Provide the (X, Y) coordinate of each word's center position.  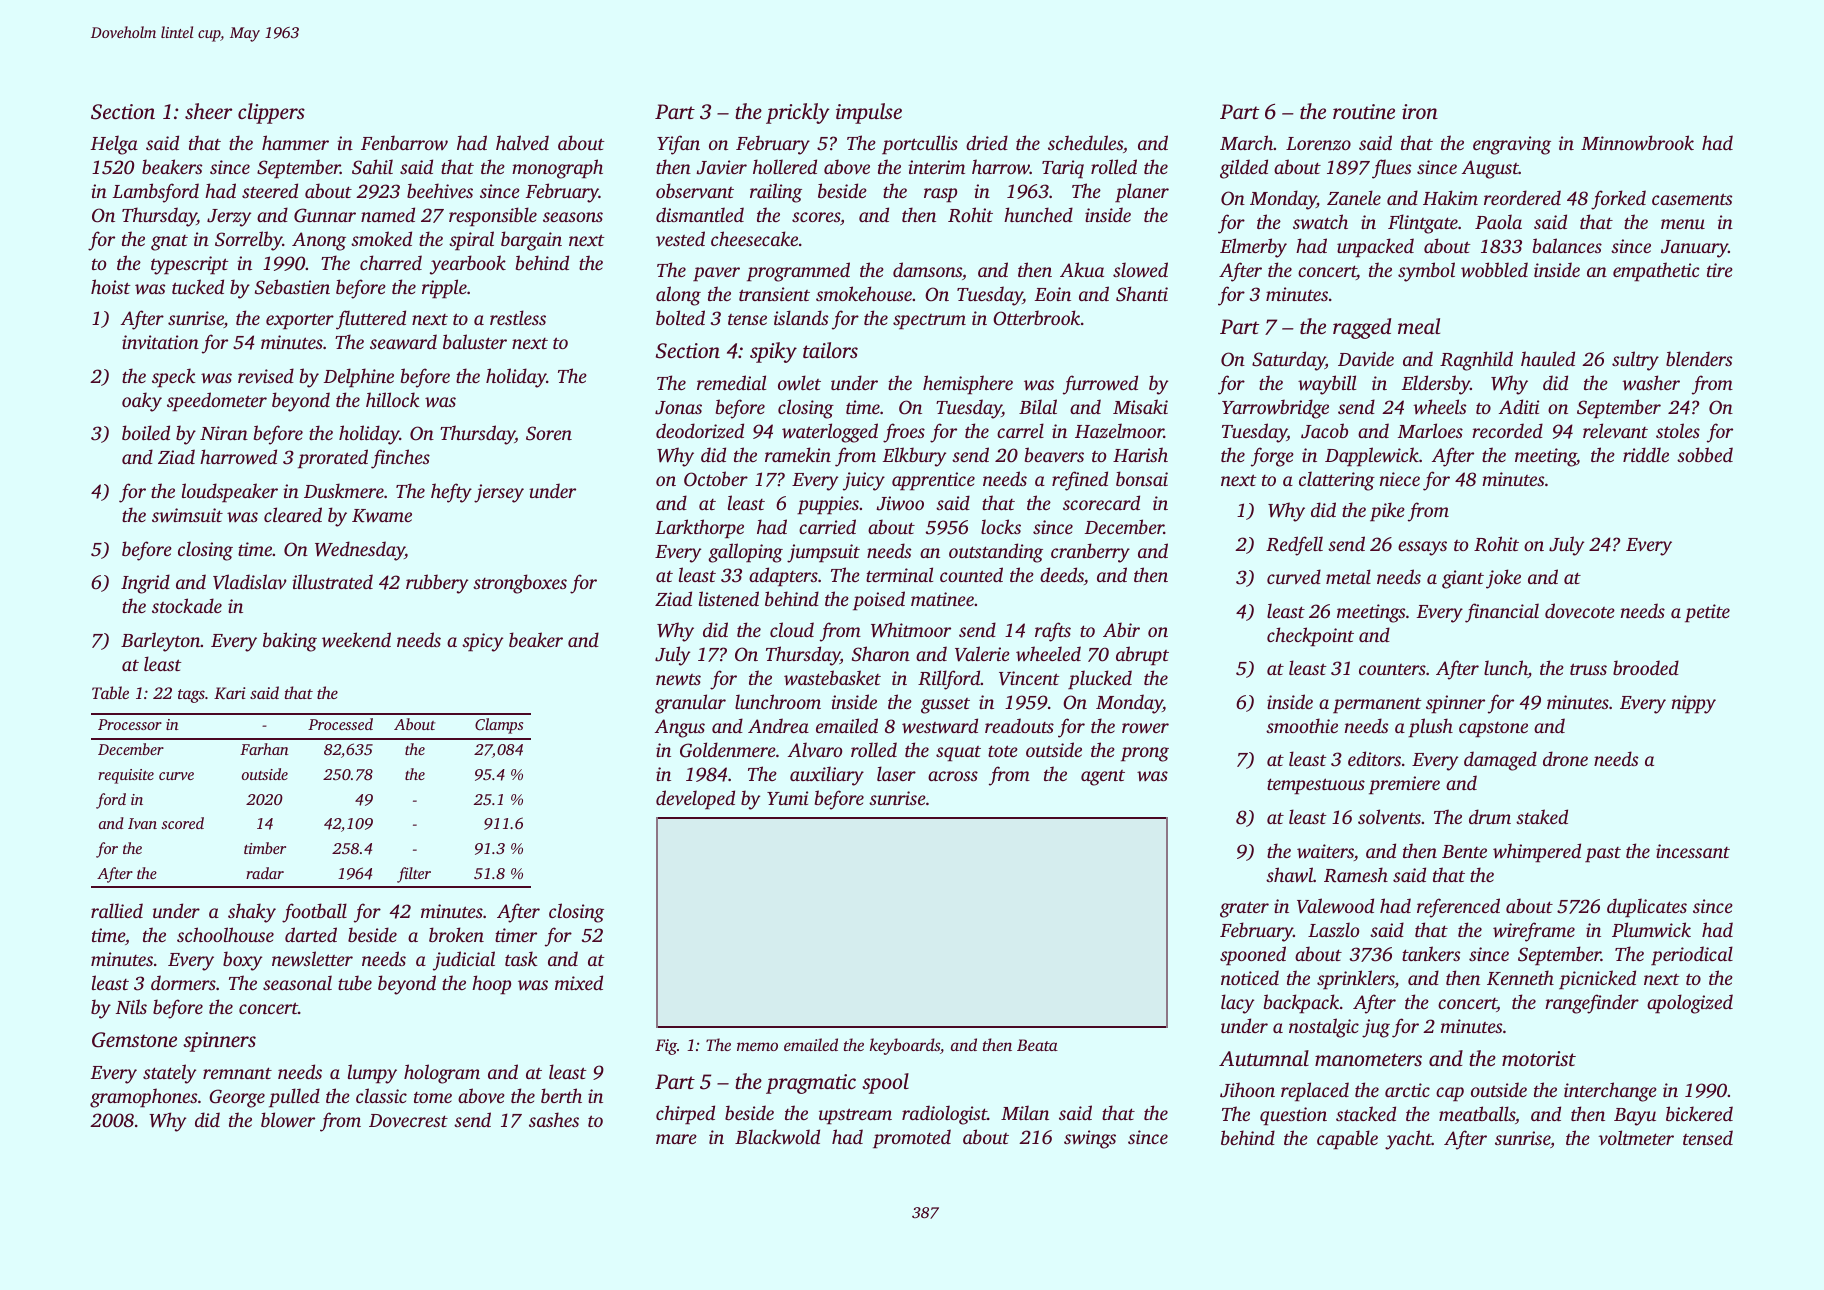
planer (1142, 193)
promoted (912, 1139)
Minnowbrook (1637, 143)
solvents (1389, 816)
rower (1145, 728)
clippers (271, 113)
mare (676, 1139)
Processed (340, 724)
